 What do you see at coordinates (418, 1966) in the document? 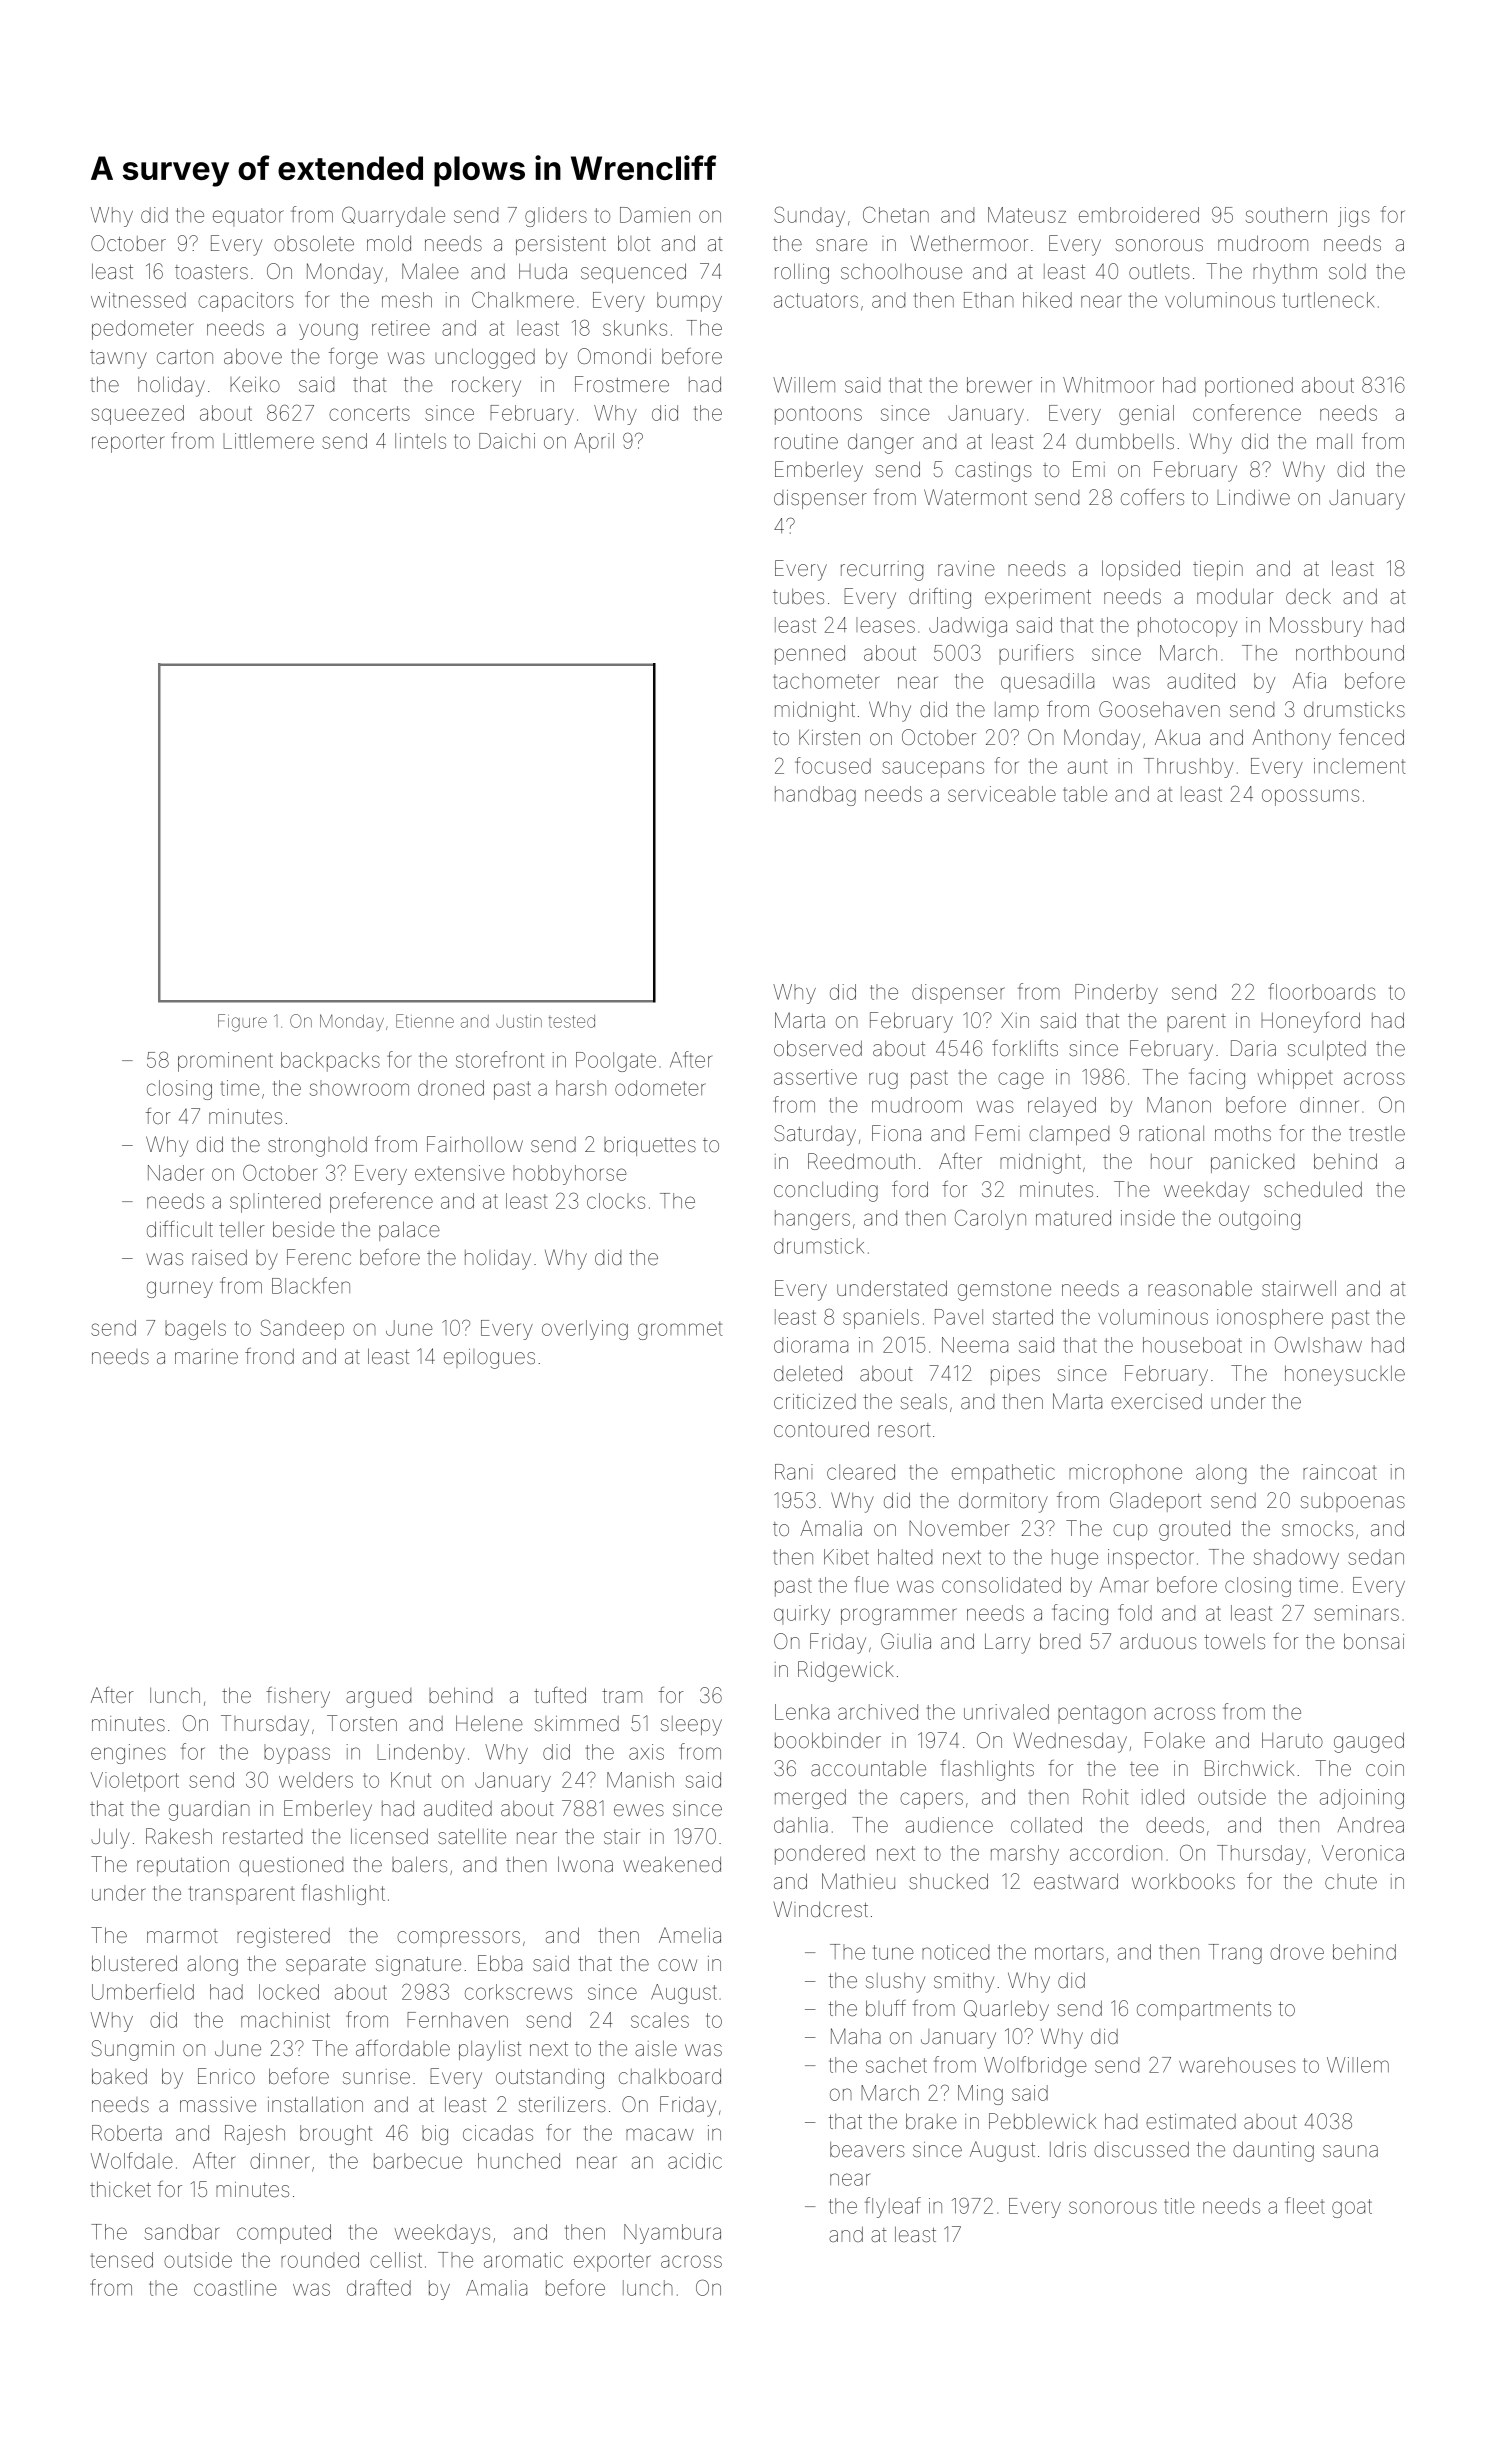
I see `signature` at bounding box center [418, 1966].
